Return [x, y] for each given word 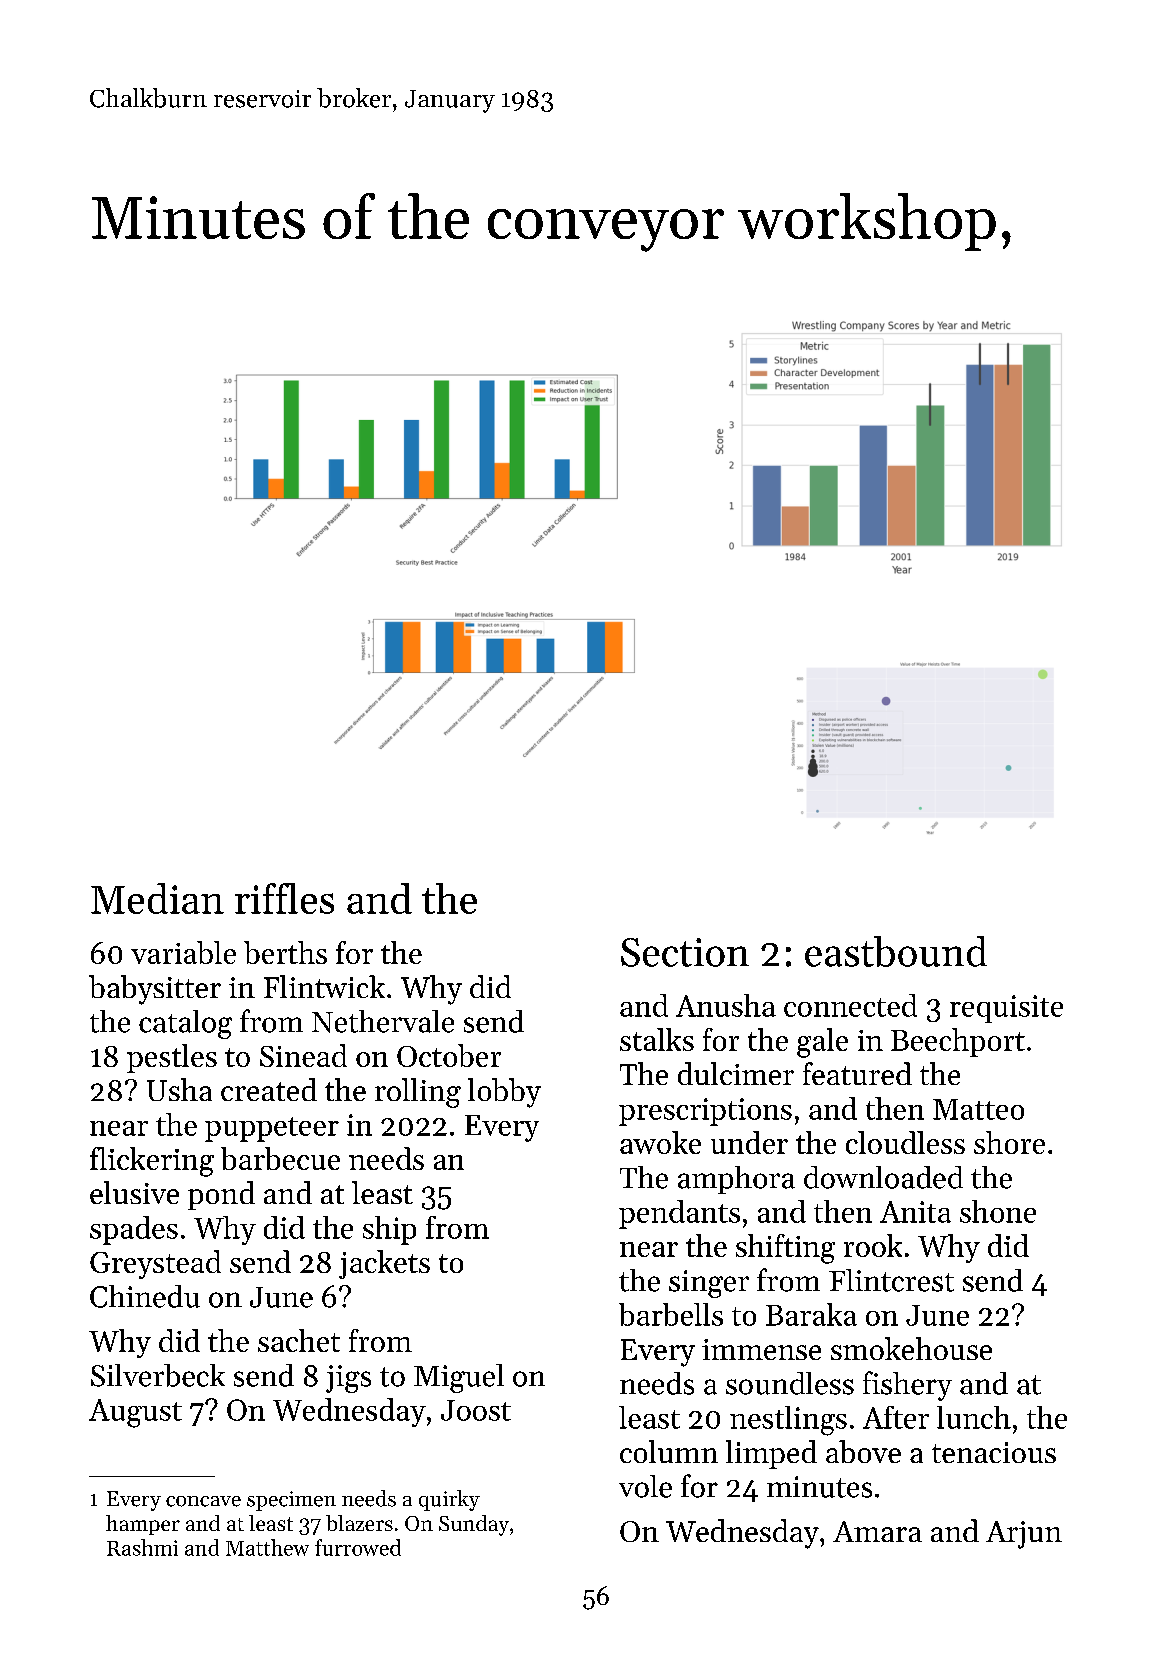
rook [873, 1245]
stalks [657, 1039]
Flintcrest [891, 1280]
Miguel [459, 1378]
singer [709, 1284]
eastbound [896, 951]
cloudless [905, 1142]
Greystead [155, 1264]
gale [822, 1043]
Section [685, 952]
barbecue [280, 1158]
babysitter [155, 990]
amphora [736, 1180]
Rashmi [142, 1547]
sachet [299, 1340]
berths [285, 952]
